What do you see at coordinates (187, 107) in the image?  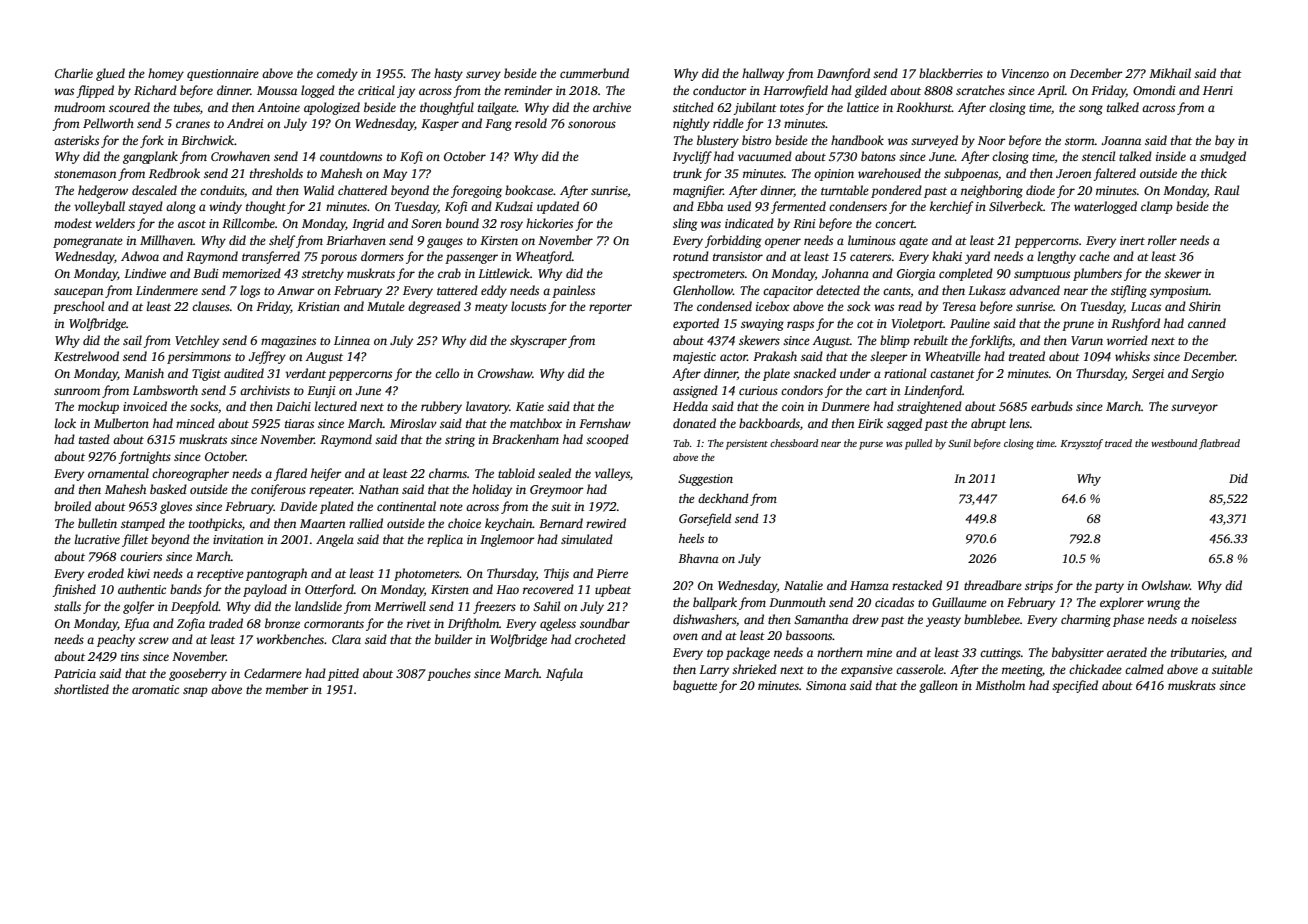 I see `tubes` at bounding box center [187, 107].
